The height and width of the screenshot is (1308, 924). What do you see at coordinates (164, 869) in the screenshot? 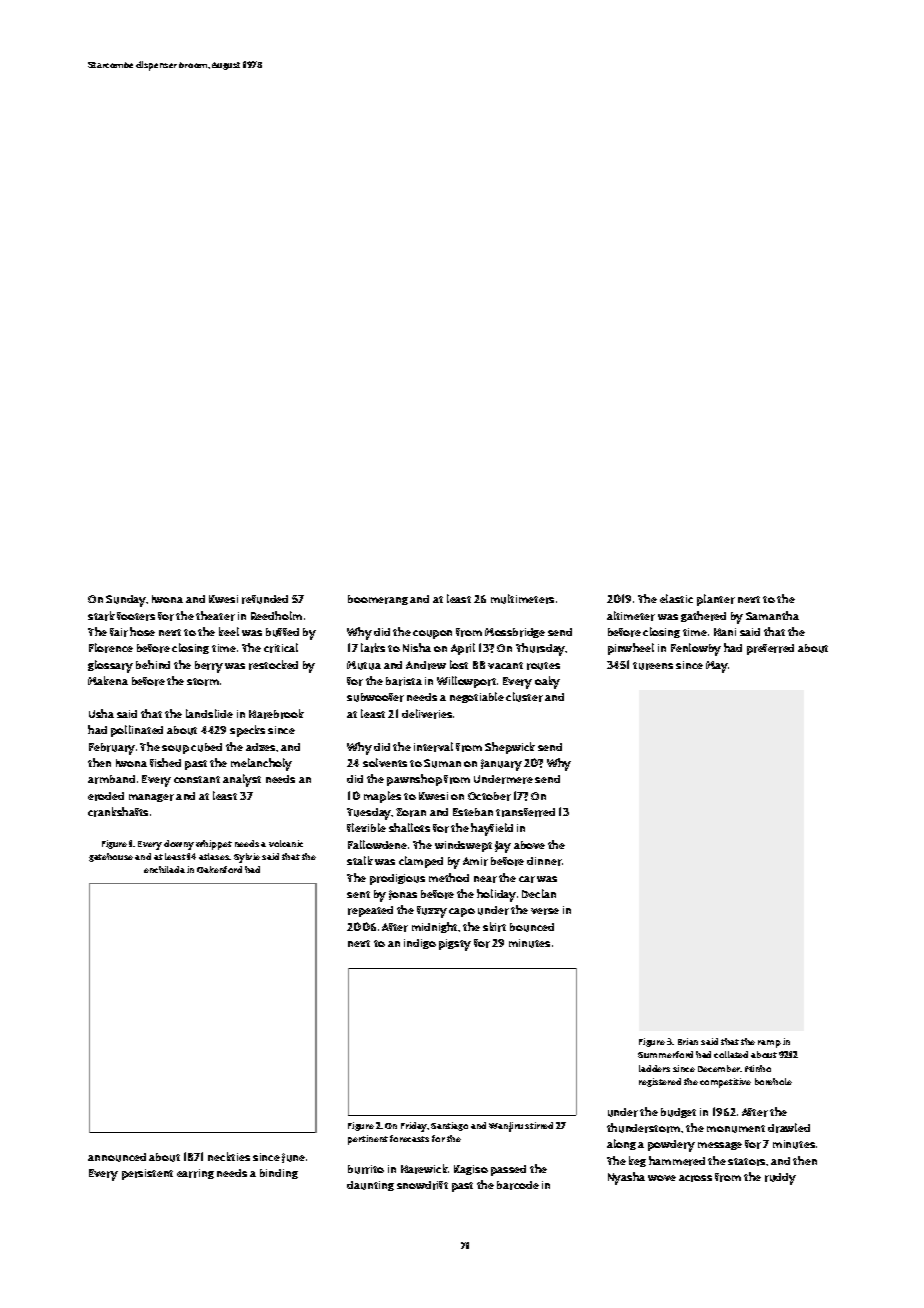
I see `enchilada` at bounding box center [164, 869].
